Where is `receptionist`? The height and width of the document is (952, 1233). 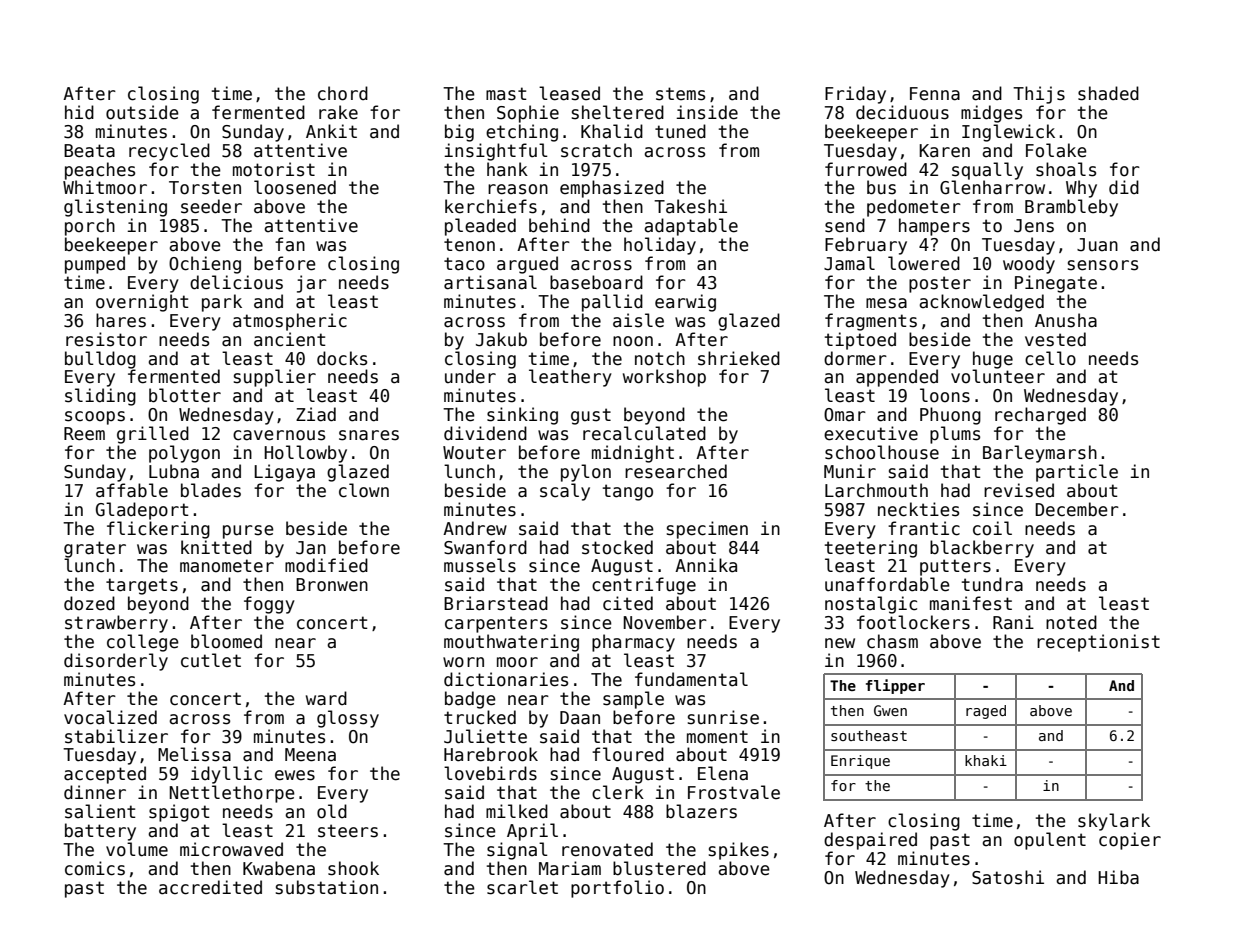 receptionist is located at coordinates (1098, 643).
